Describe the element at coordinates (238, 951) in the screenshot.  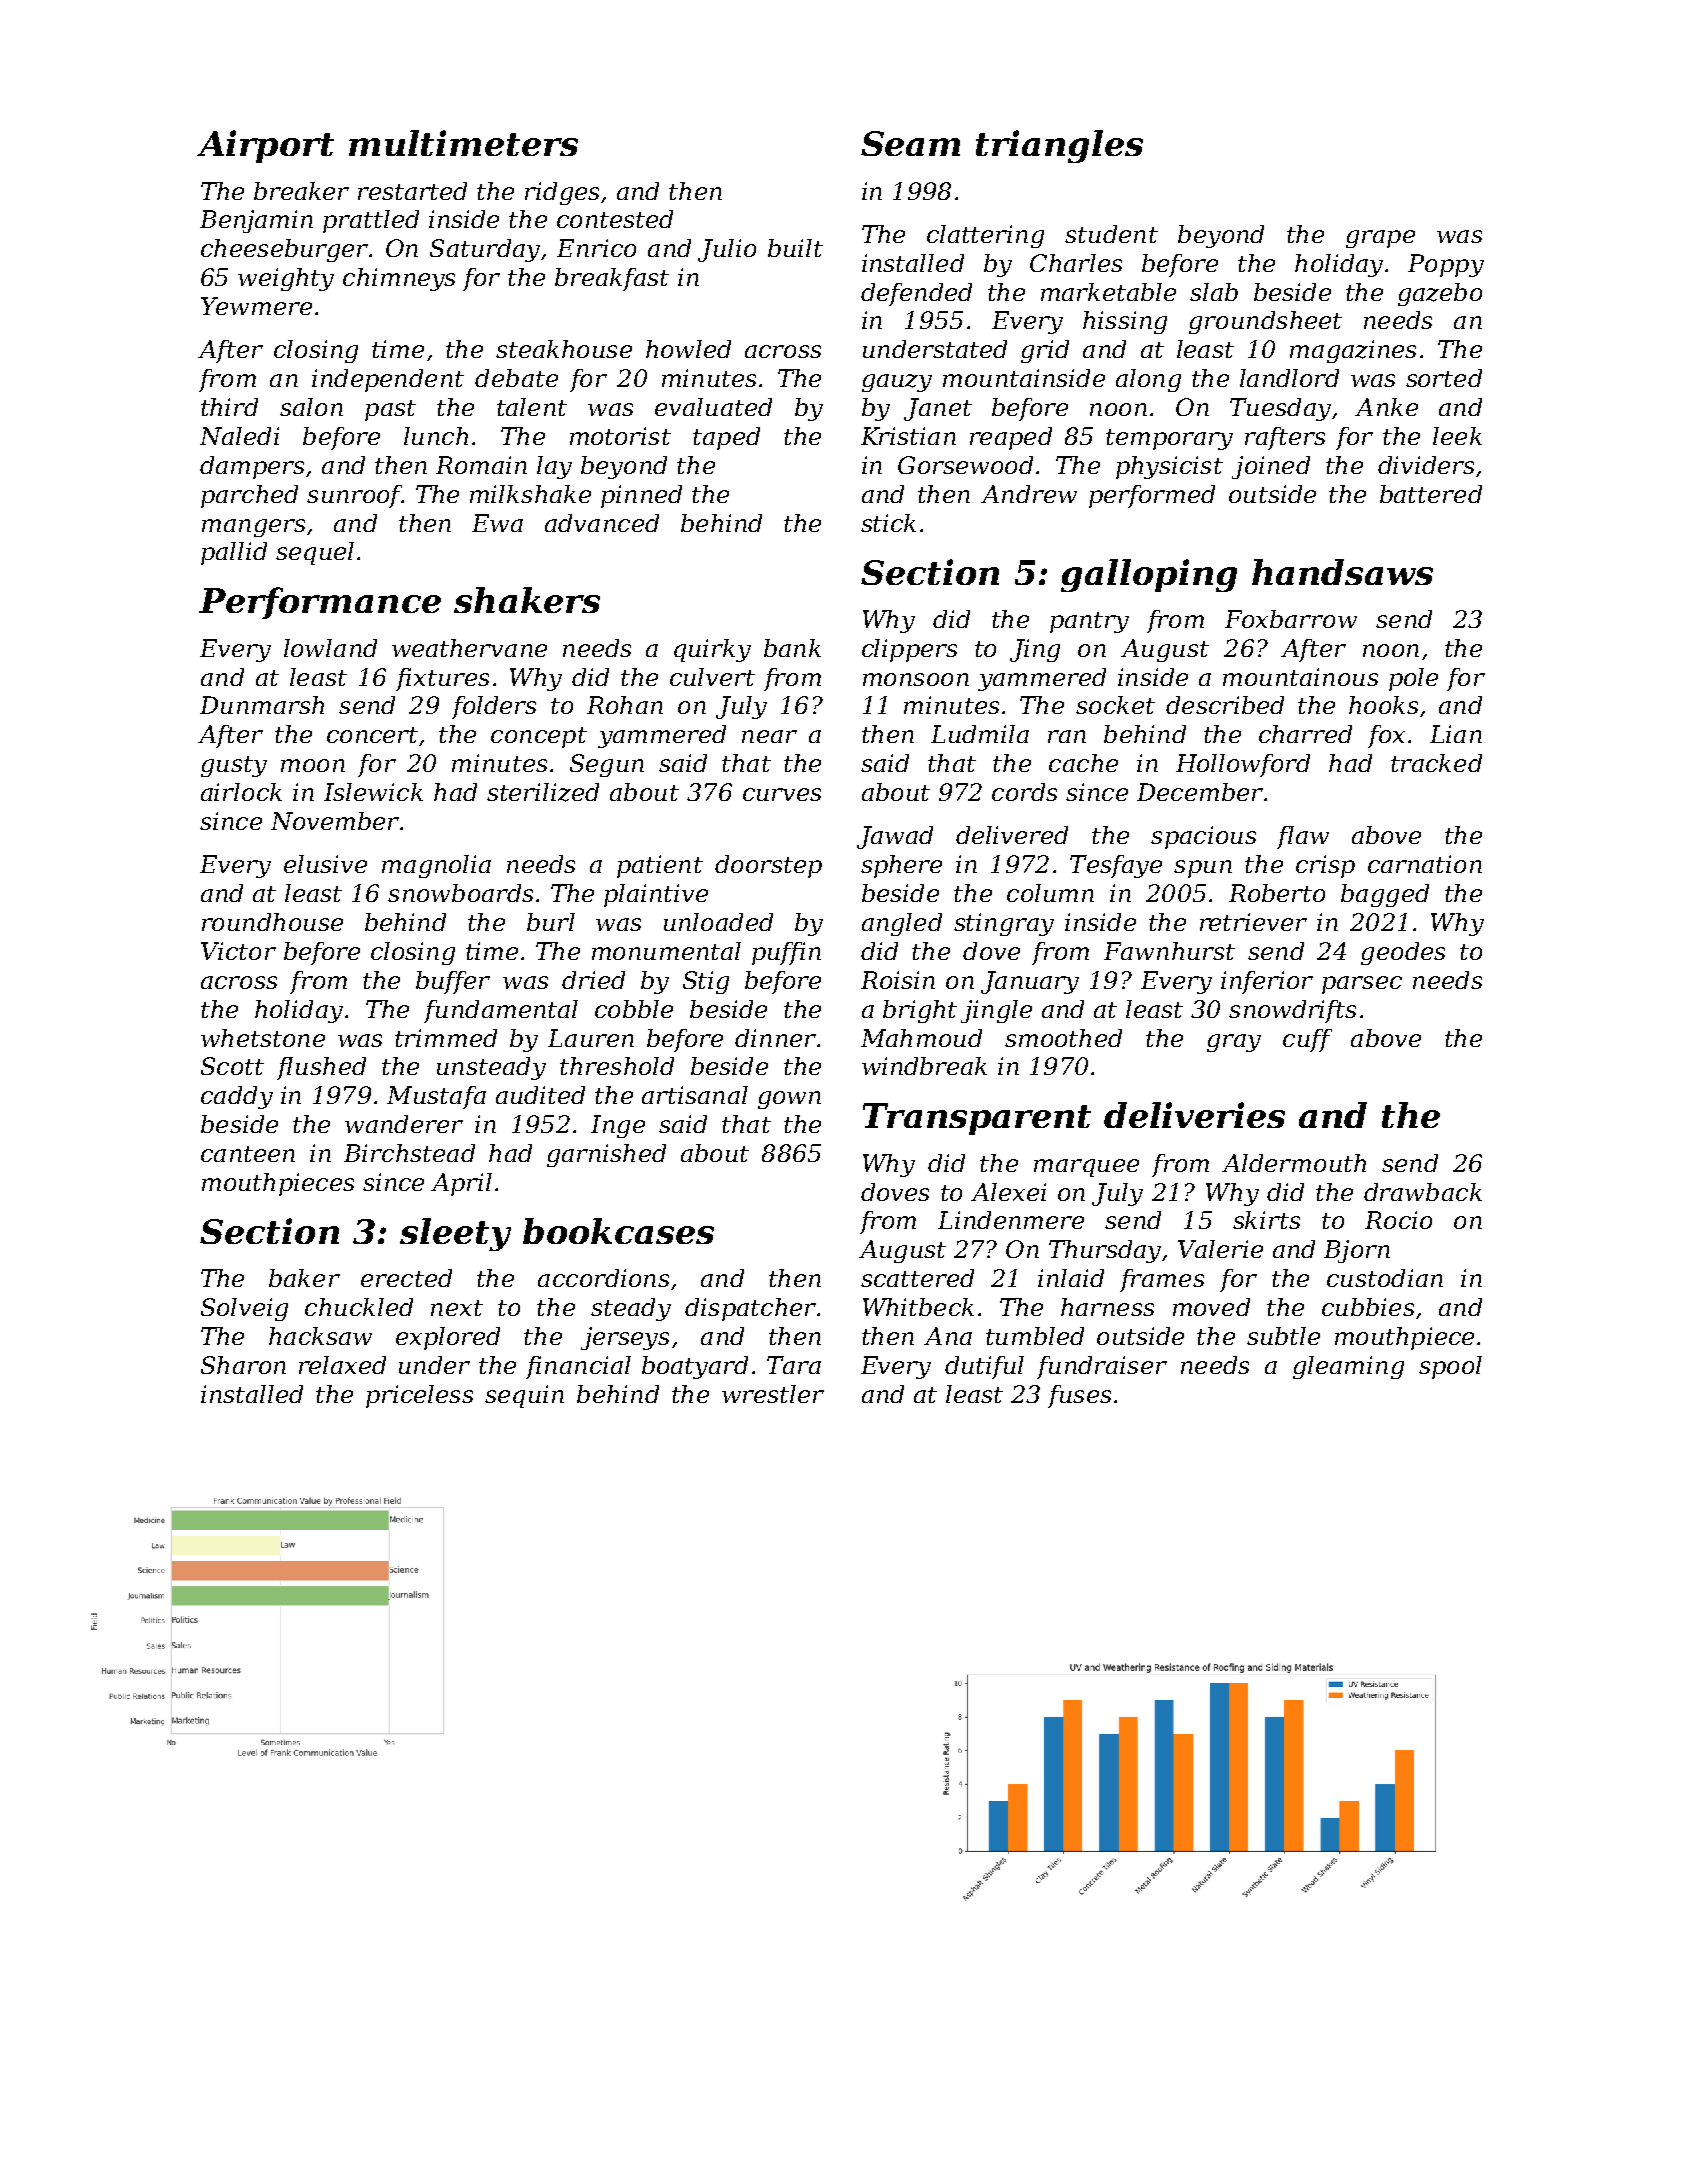
I see `Victor` at that location.
